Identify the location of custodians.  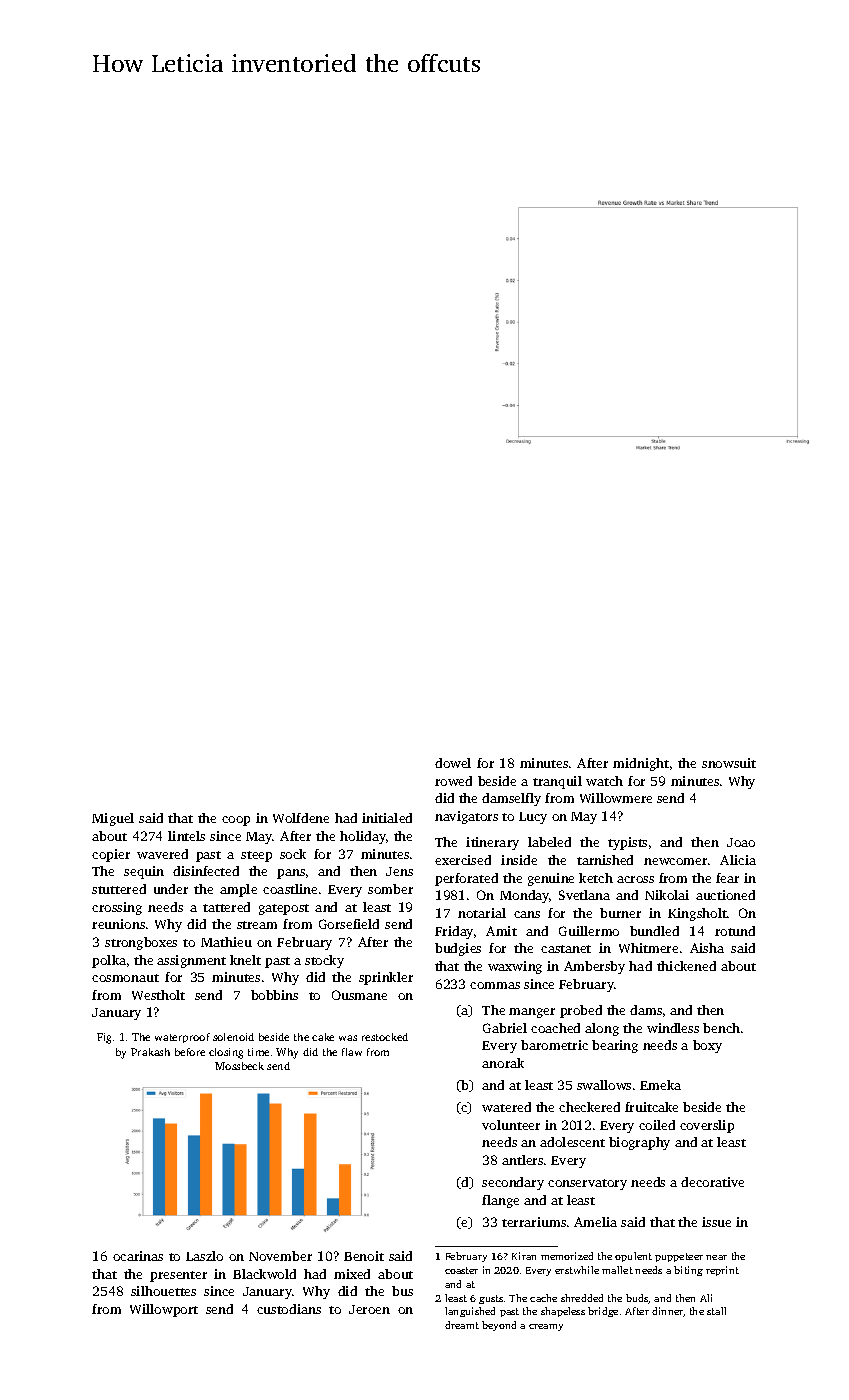
(289, 1309).
